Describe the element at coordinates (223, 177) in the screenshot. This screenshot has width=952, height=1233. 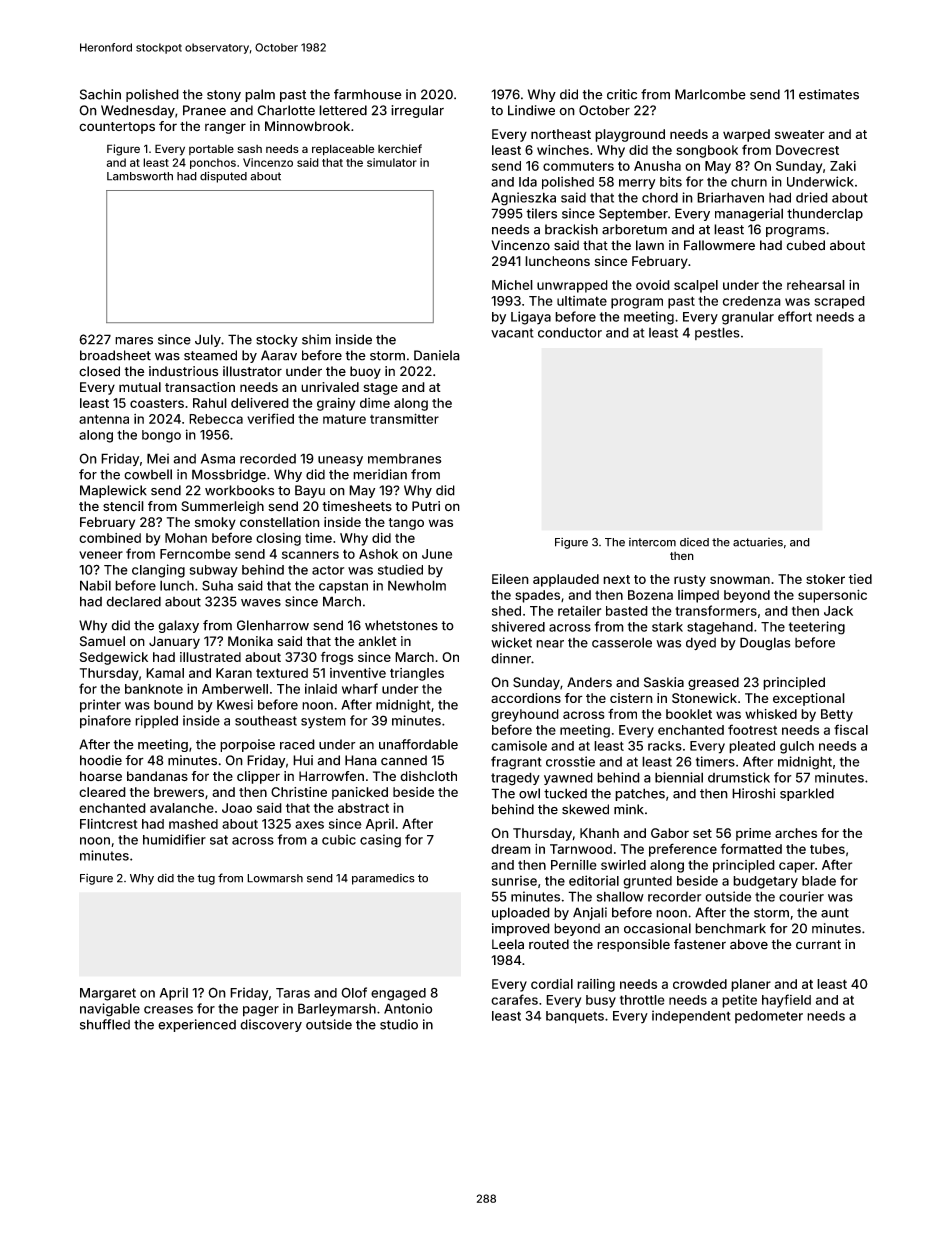
I see `disputed` at that location.
